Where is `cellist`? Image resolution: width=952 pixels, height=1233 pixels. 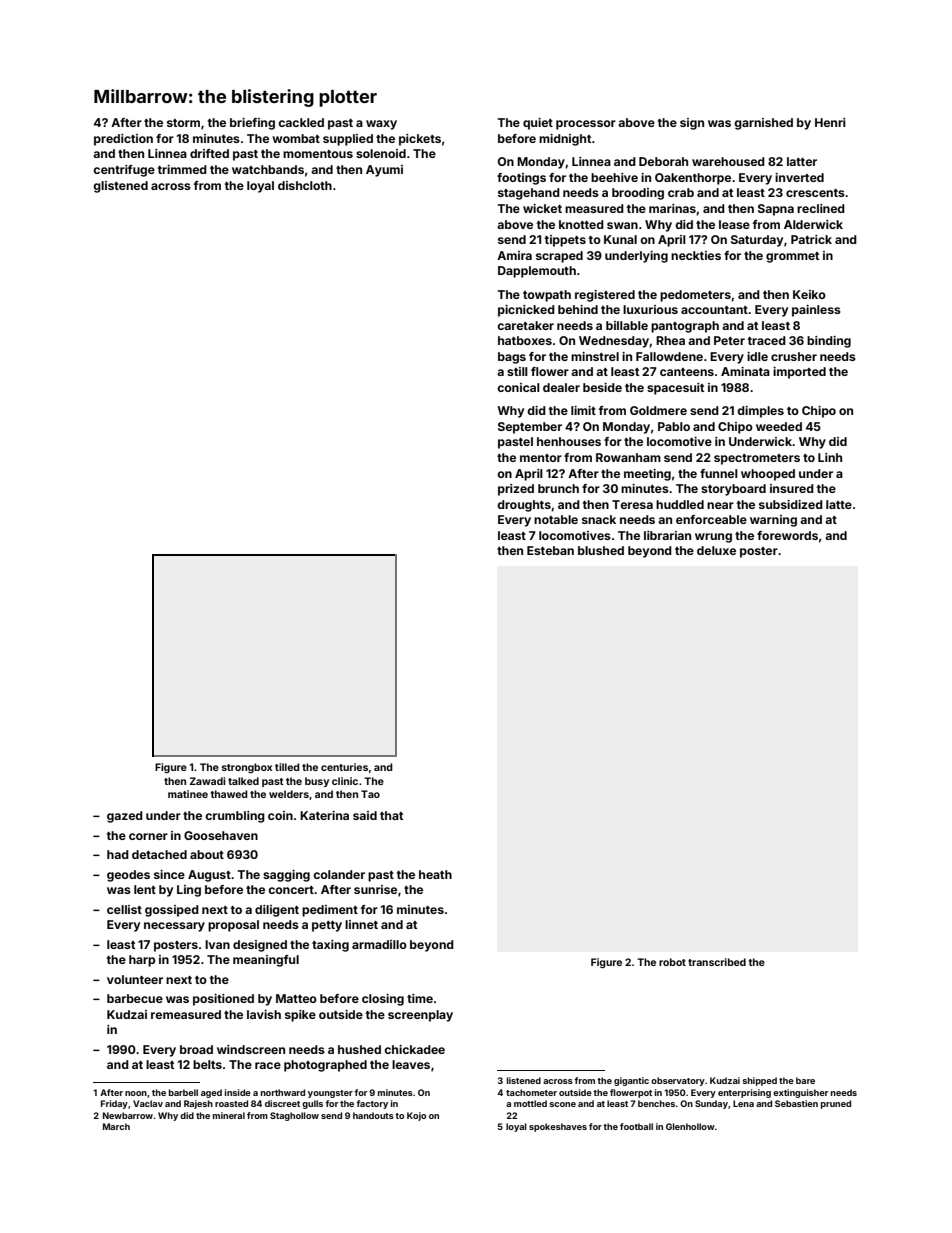 cellist is located at coordinates (124, 909).
